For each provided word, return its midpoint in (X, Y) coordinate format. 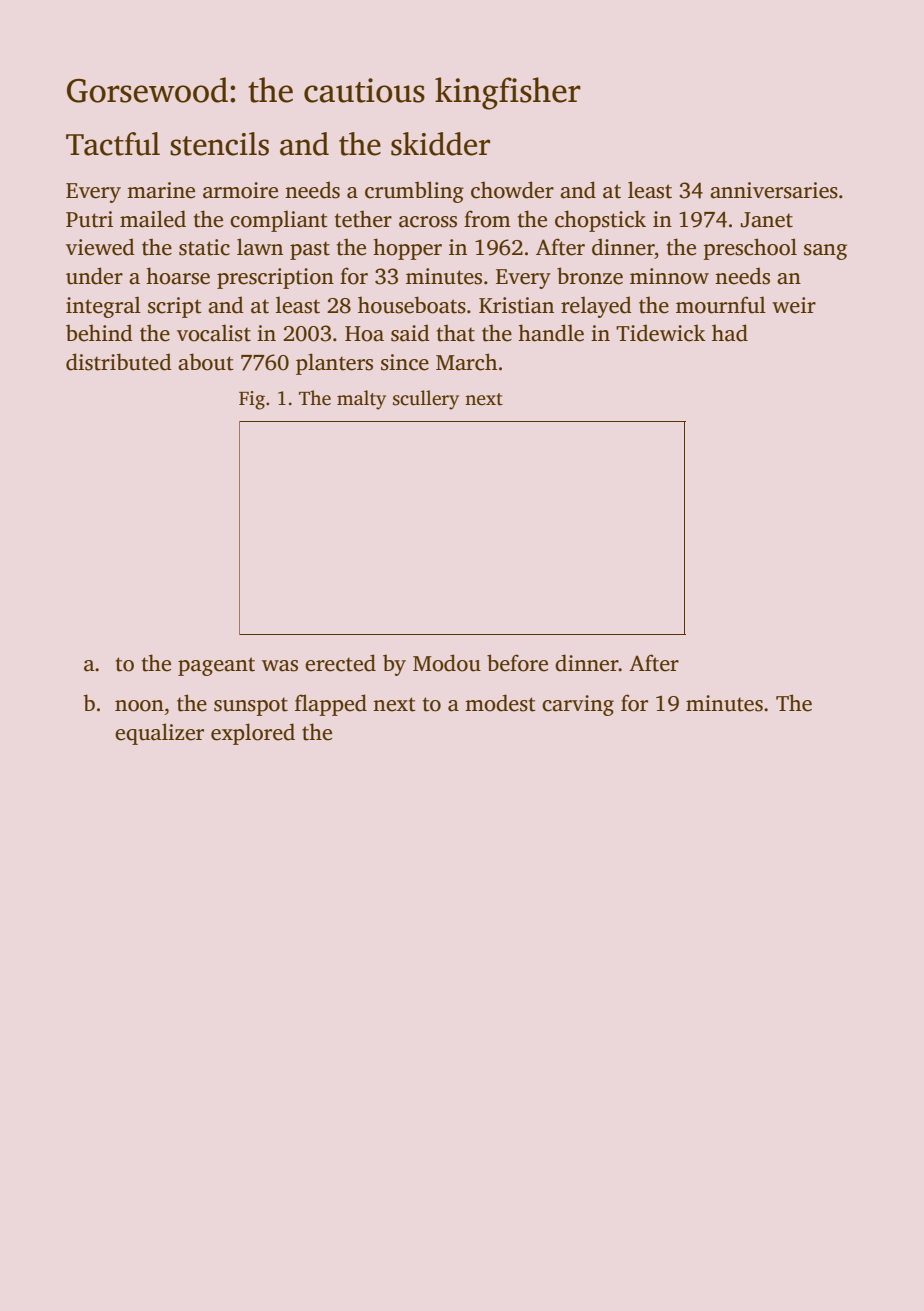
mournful (721, 305)
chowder (512, 190)
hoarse (178, 276)
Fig (252, 400)
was (280, 666)
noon (139, 706)
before (517, 663)
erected (340, 663)
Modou (447, 663)
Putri (89, 219)
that (456, 333)
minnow (669, 276)
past (310, 250)
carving (578, 705)
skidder (440, 144)
